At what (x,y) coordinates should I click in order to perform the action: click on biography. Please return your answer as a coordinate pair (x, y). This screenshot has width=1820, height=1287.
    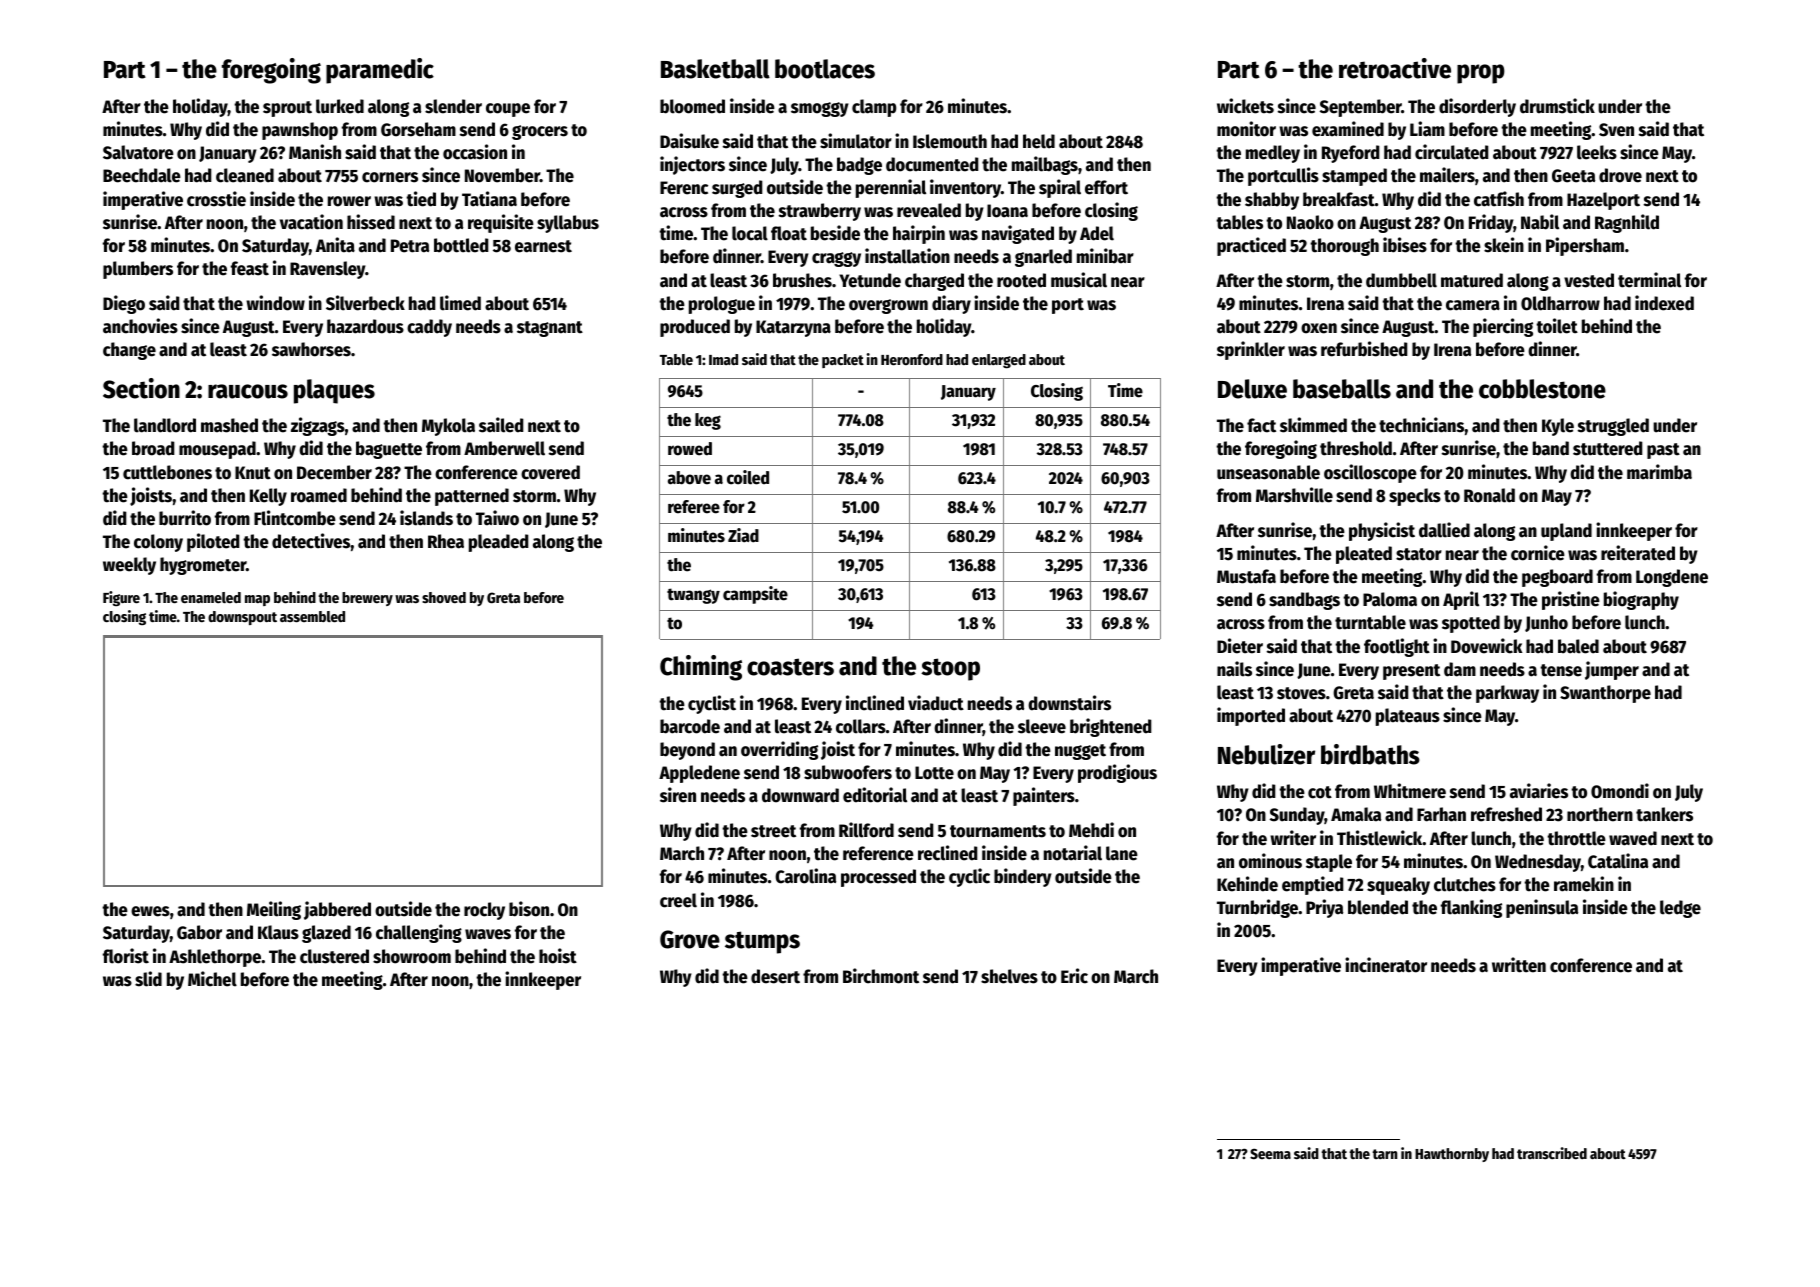
    Looking at the image, I should click on (1641, 600).
